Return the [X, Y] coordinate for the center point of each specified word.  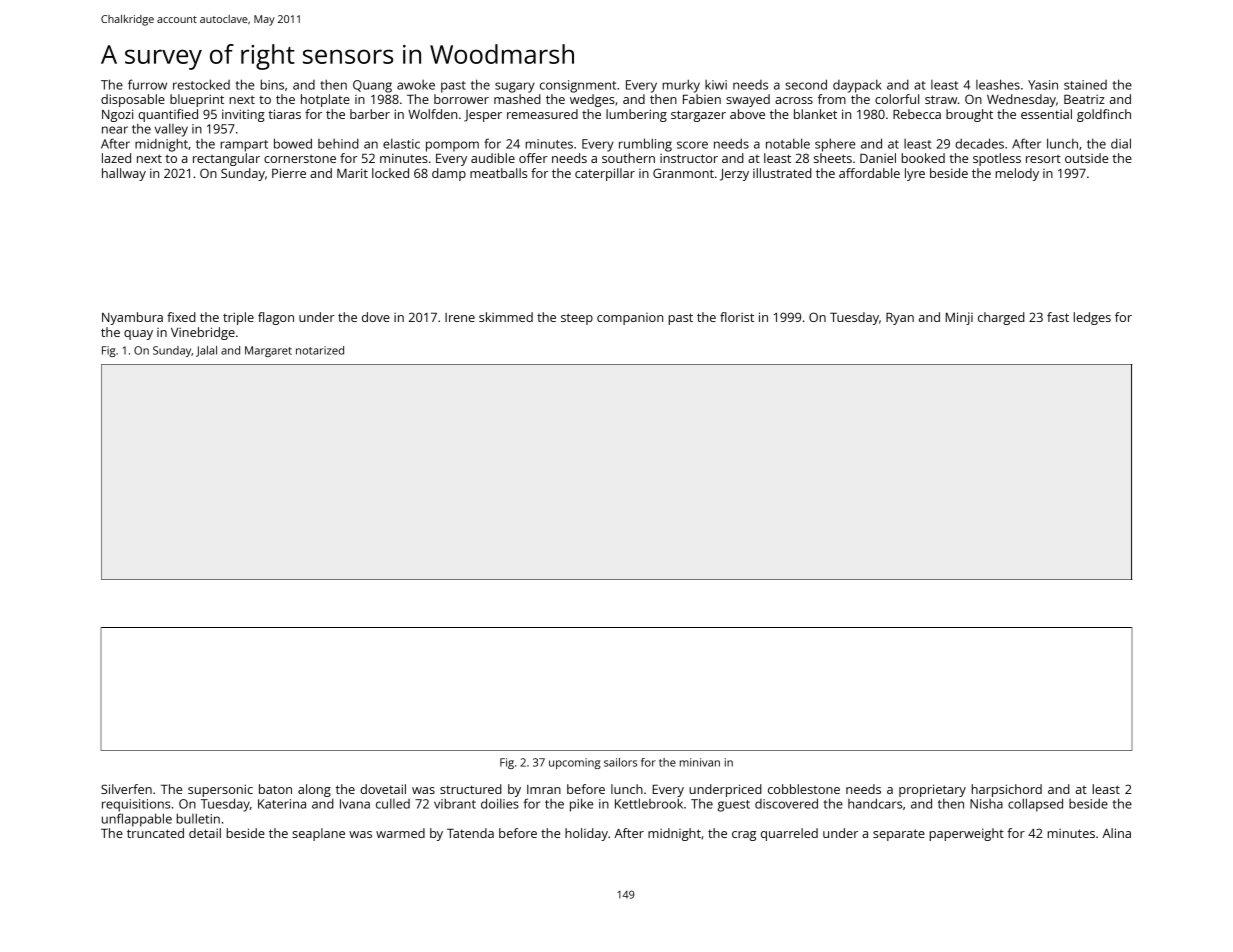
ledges [1092, 318]
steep [577, 319]
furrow [147, 84]
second [806, 84]
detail [205, 833]
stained [1085, 85]
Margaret [268, 351]
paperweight [966, 834]
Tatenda [470, 833]
